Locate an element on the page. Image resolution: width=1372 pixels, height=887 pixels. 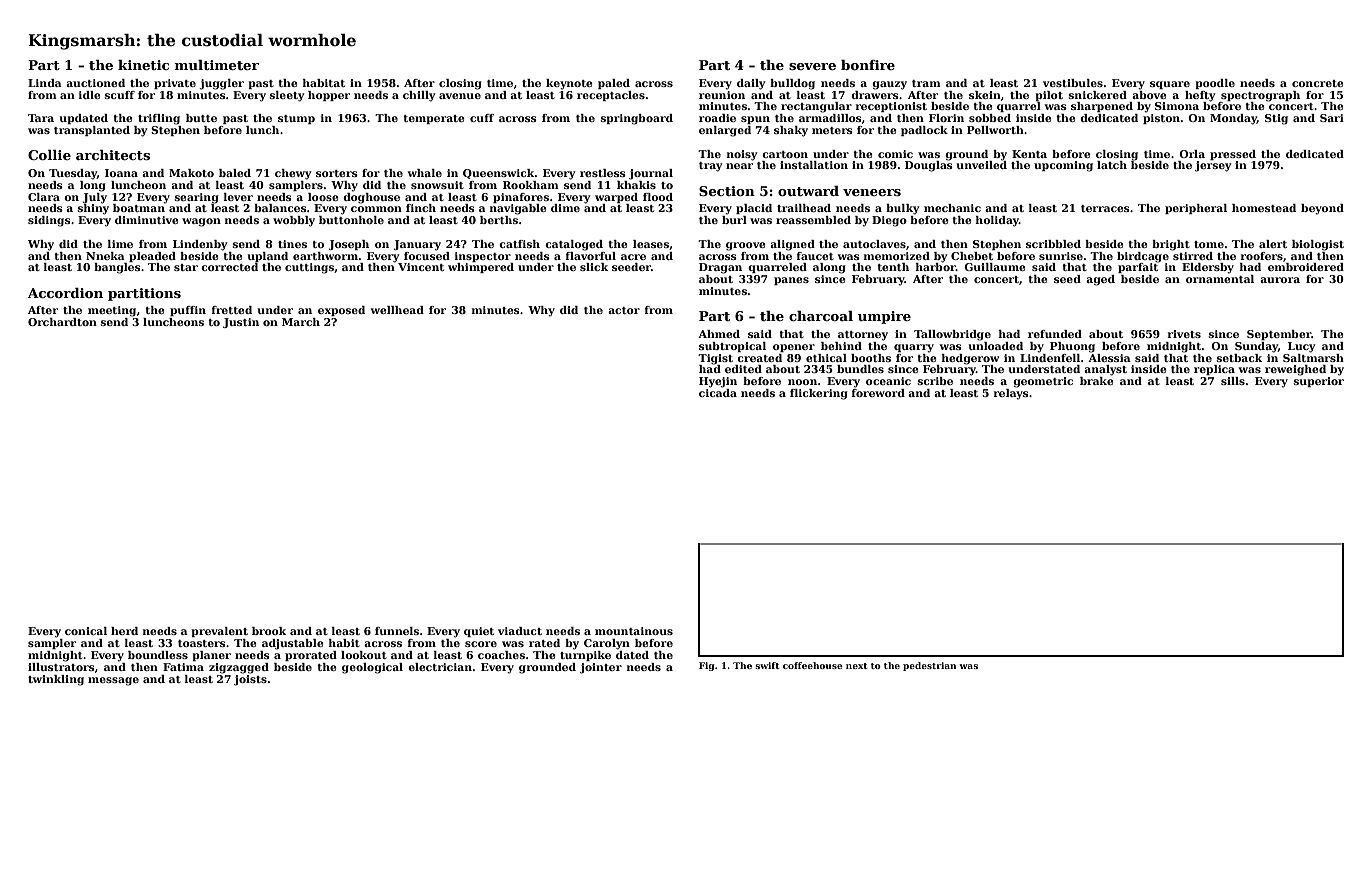
leases is located at coordinates (651, 244).
